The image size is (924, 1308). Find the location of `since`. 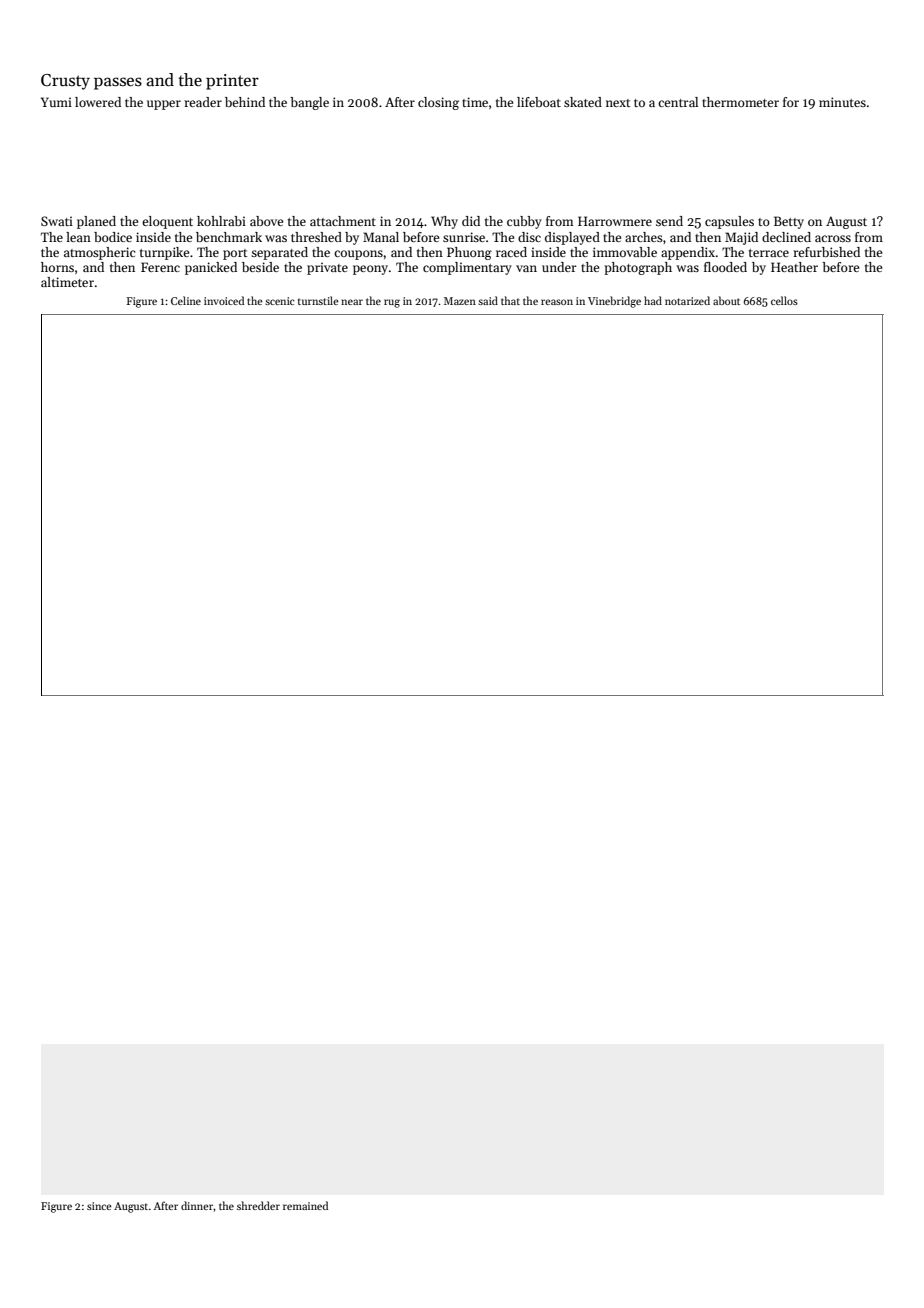

since is located at coordinates (99, 1206).
